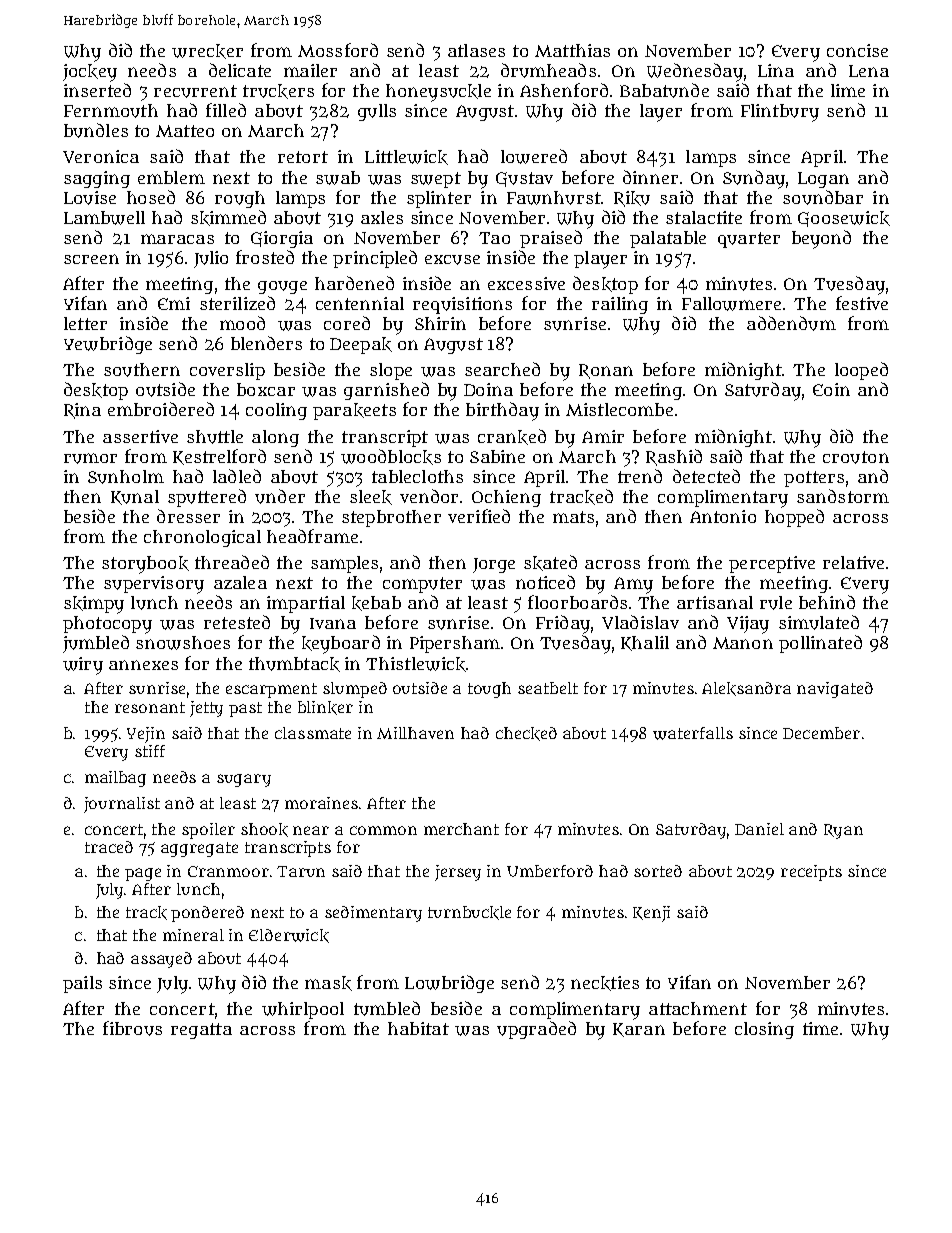 This screenshot has width=952, height=1233. What do you see at coordinates (462, 305) in the screenshot?
I see `requisitions` at bounding box center [462, 305].
